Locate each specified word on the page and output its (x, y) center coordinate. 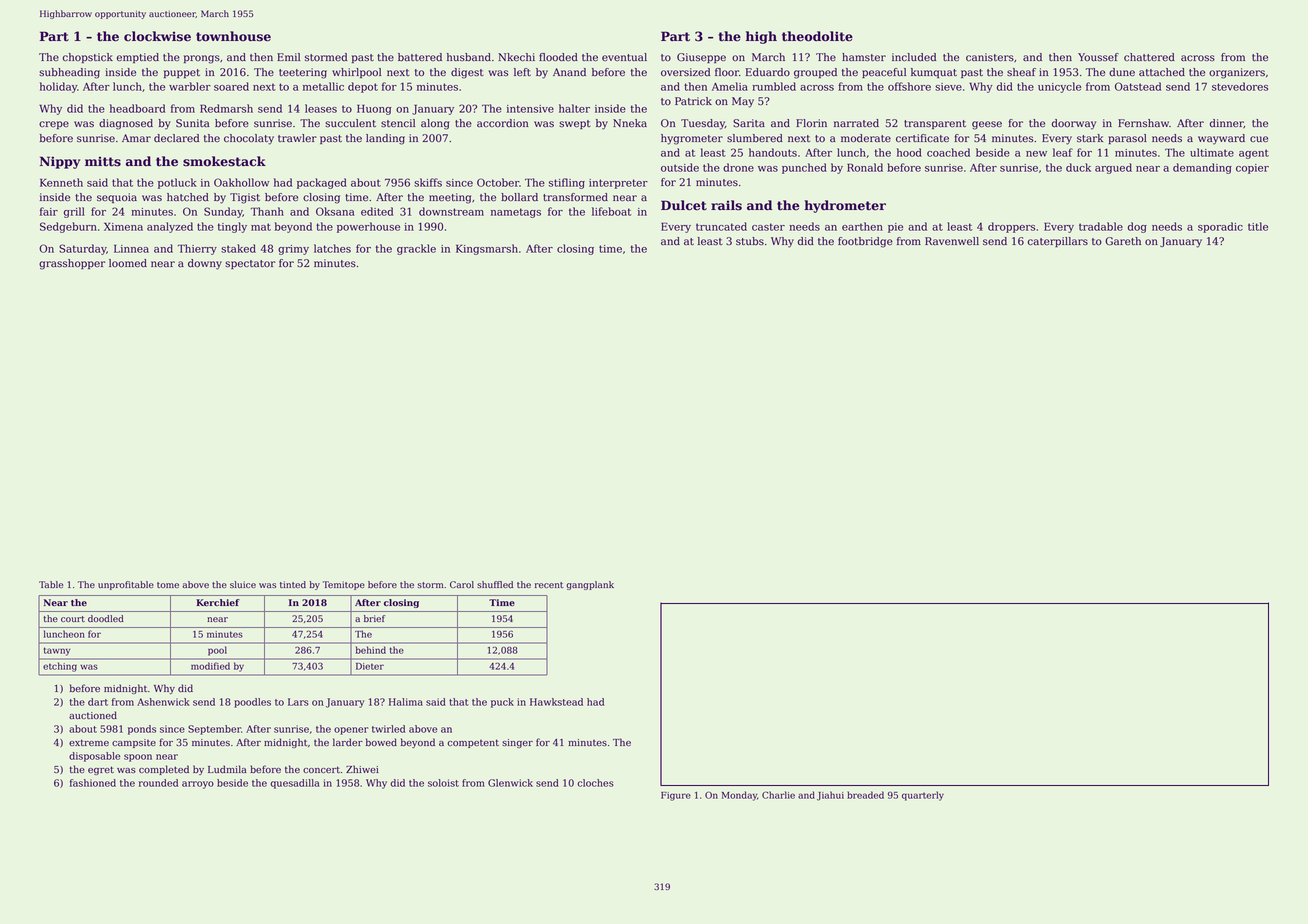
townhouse (233, 36)
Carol (462, 584)
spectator (250, 264)
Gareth (1123, 241)
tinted (293, 584)
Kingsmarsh (487, 249)
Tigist (245, 198)
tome (168, 585)
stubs (750, 241)
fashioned (93, 783)
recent (549, 585)
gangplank (590, 585)
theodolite (817, 36)
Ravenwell (952, 241)
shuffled (495, 584)
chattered (1149, 57)
